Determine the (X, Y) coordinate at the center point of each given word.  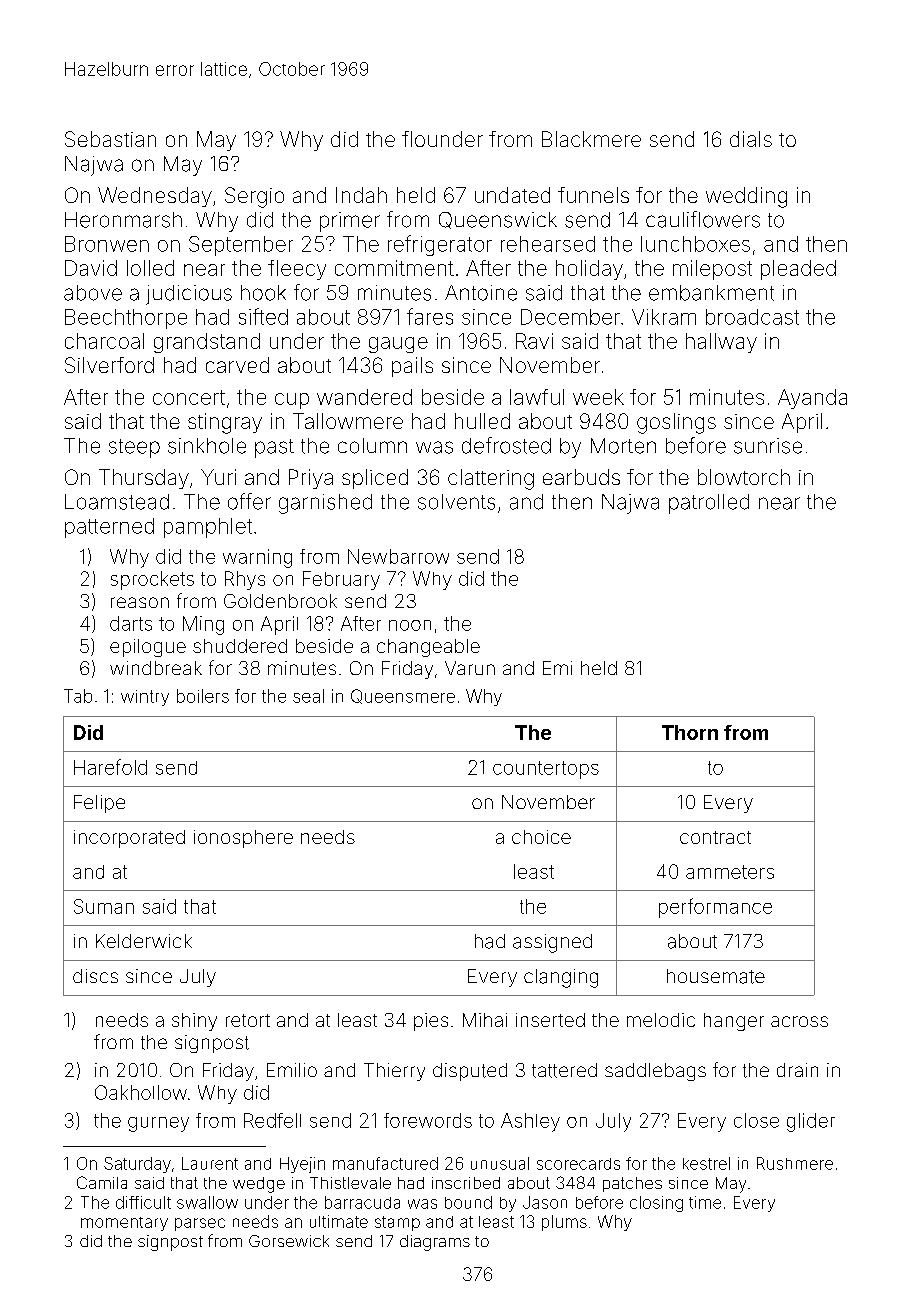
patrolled (709, 504)
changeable (428, 648)
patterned (109, 528)
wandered (364, 397)
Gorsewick (289, 1241)
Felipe (99, 804)
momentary (124, 1224)
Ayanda (812, 399)
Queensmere (403, 696)
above (93, 293)
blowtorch (744, 477)
